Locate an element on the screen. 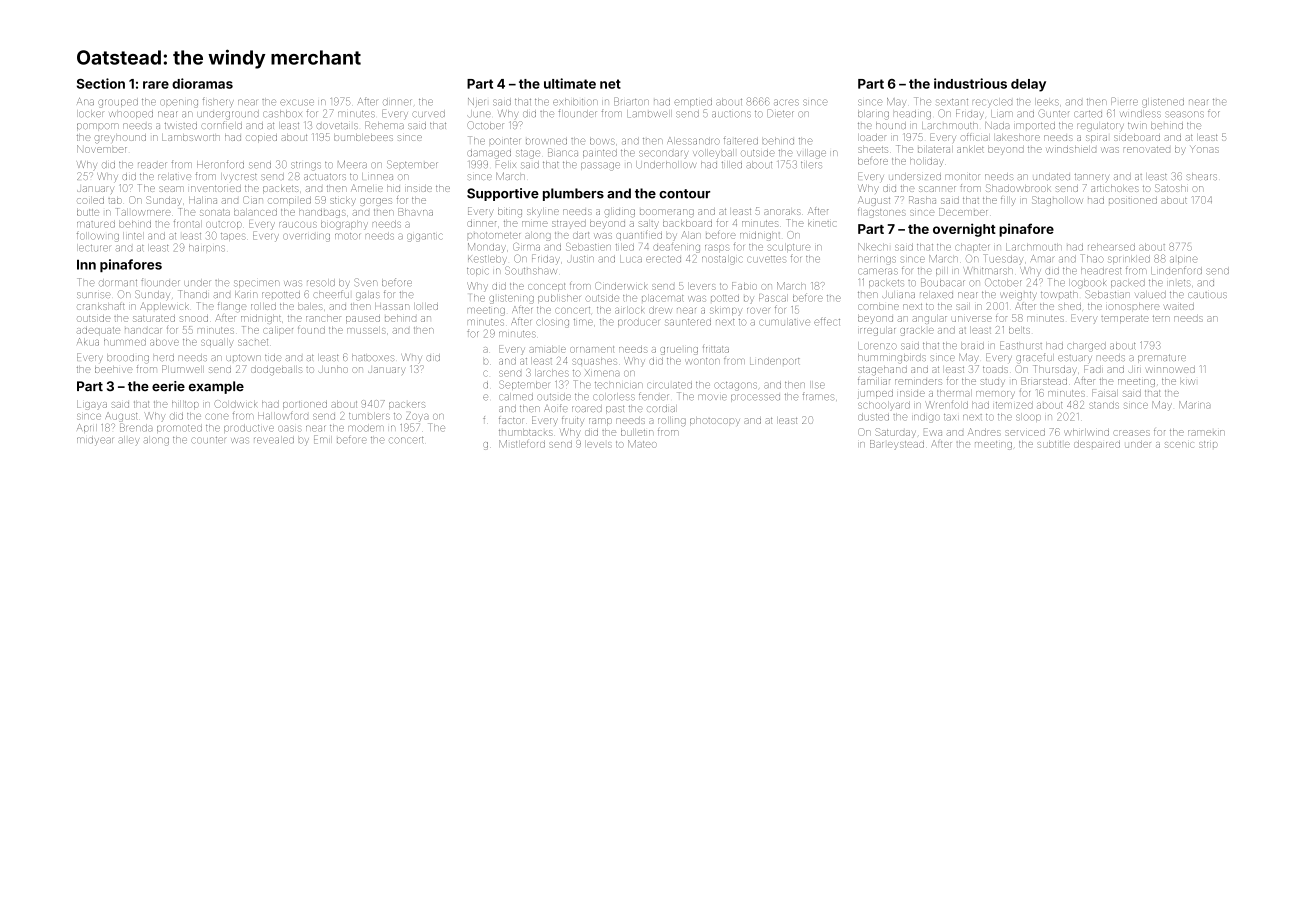 Image resolution: width=1308 pixels, height=924 pixels. photometer is located at coordinates (494, 235).
